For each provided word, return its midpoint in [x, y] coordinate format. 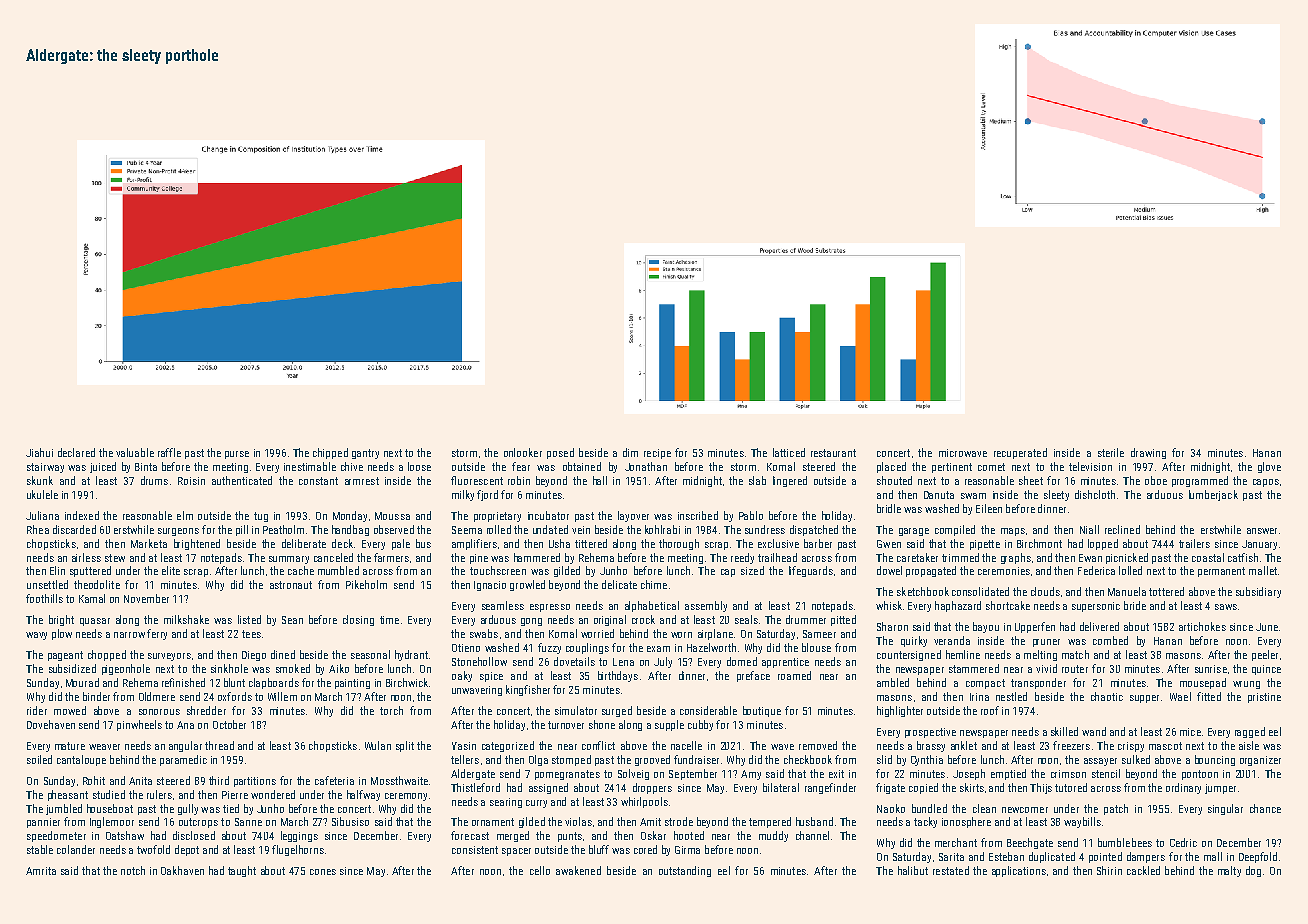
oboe [1156, 480]
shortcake [1008, 605]
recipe [657, 454]
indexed [82, 515]
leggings [299, 836]
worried [597, 633]
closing [358, 620]
